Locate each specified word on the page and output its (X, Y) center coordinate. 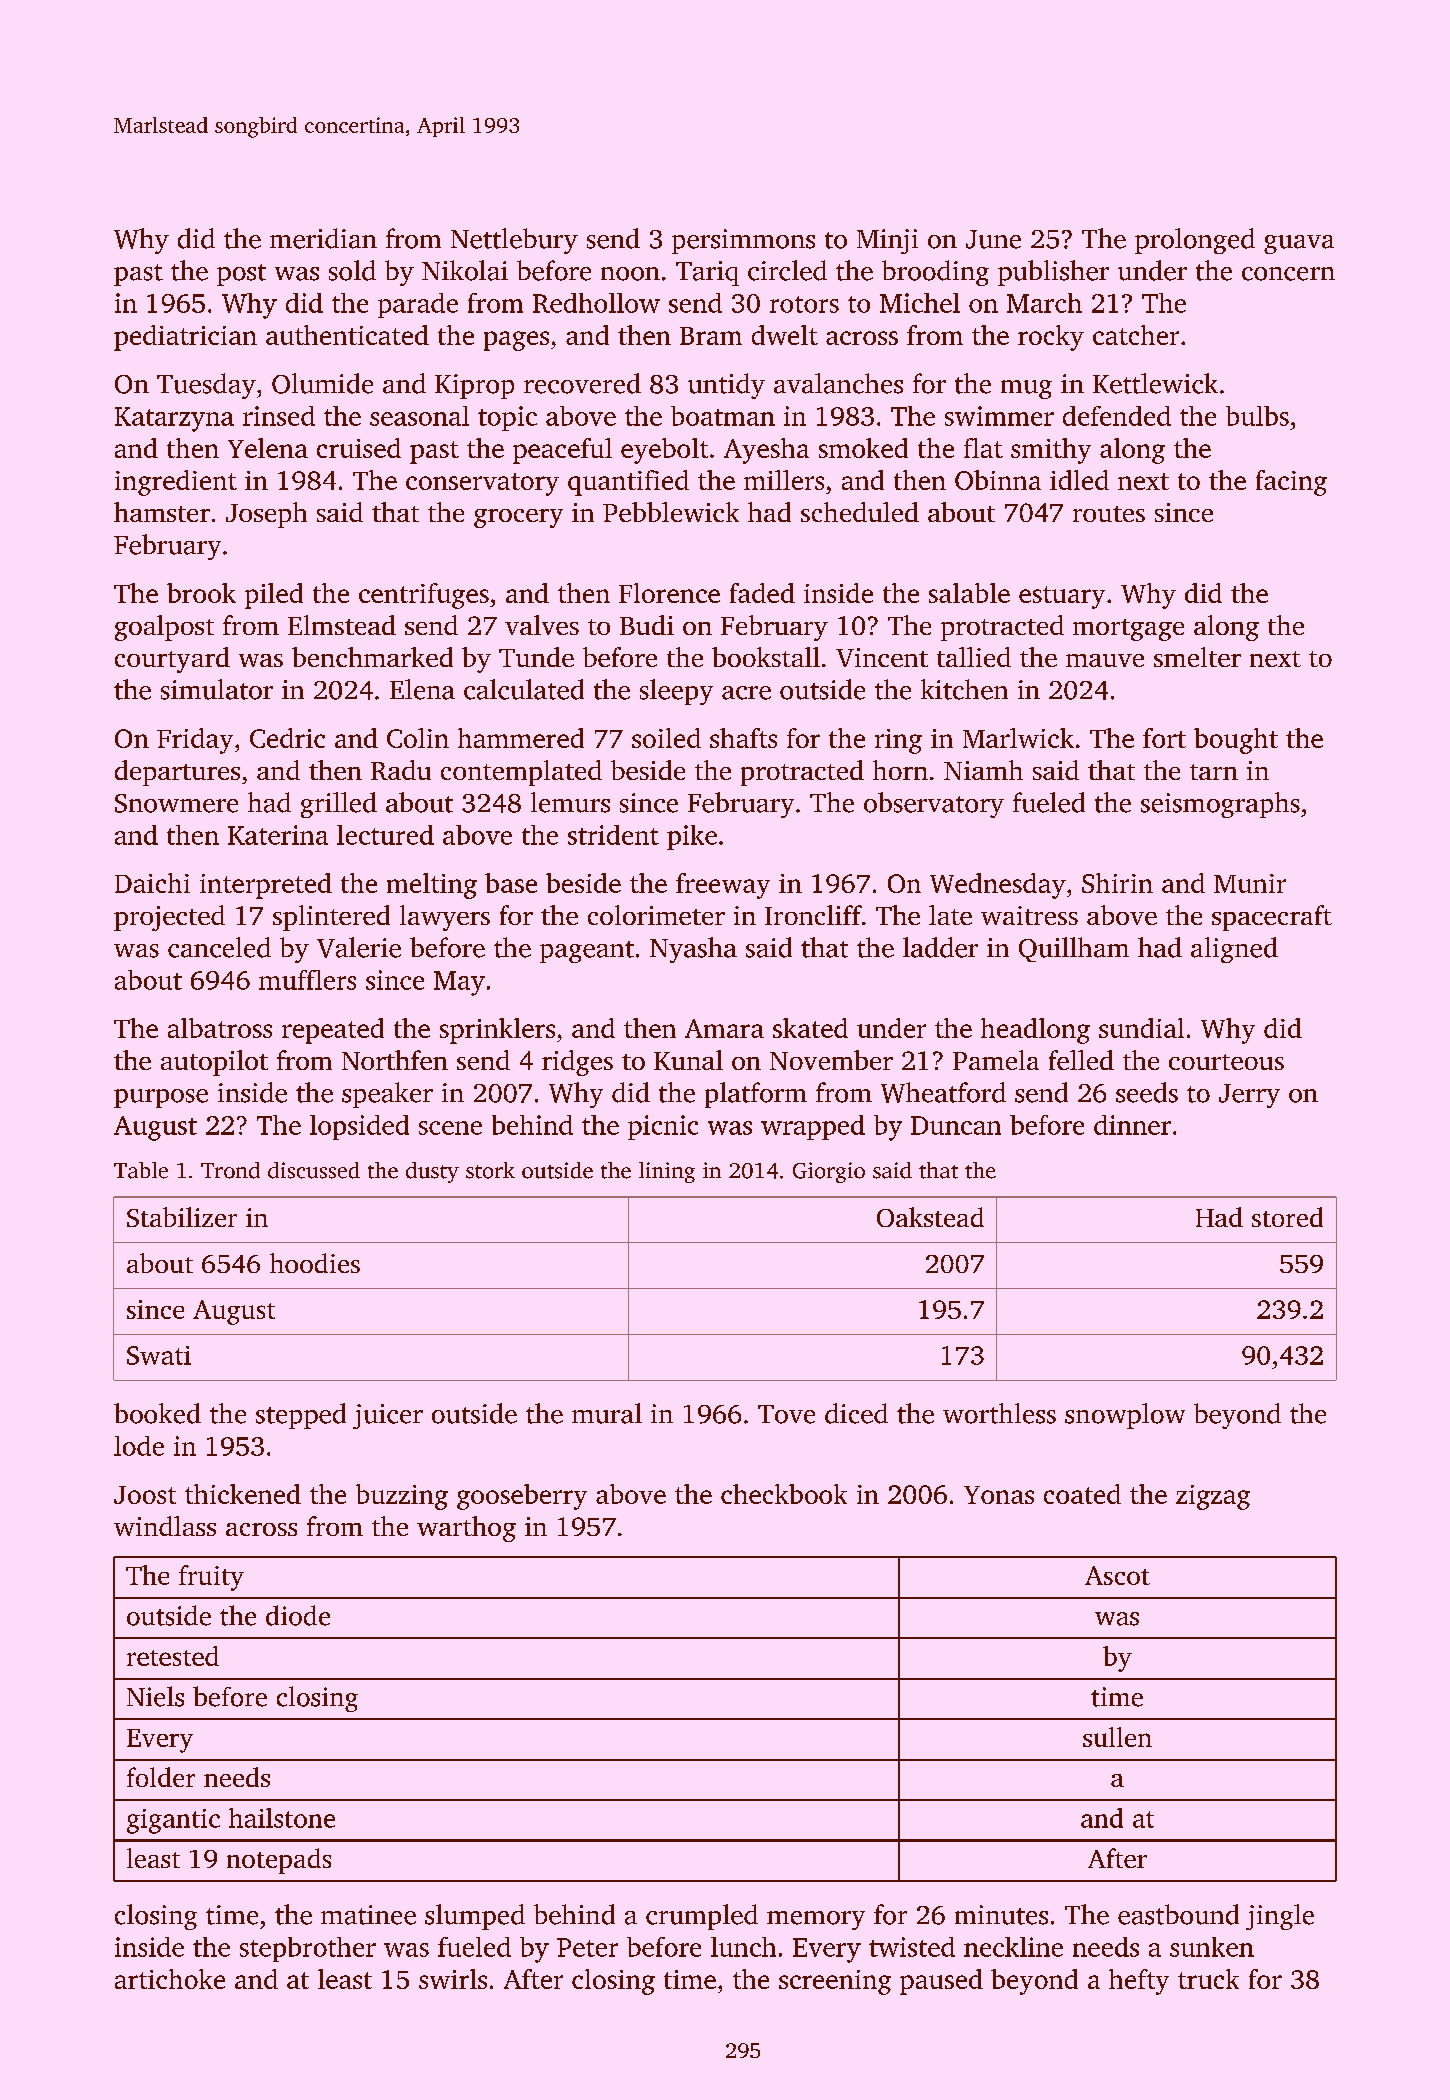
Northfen (395, 1060)
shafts (743, 738)
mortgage (1128, 630)
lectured (385, 835)
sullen (1117, 1737)
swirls (453, 1979)
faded (762, 593)
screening (835, 1982)
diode (298, 1615)
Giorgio (829, 1172)
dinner (1132, 1125)
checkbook (784, 1494)
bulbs (1257, 416)
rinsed (279, 416)
